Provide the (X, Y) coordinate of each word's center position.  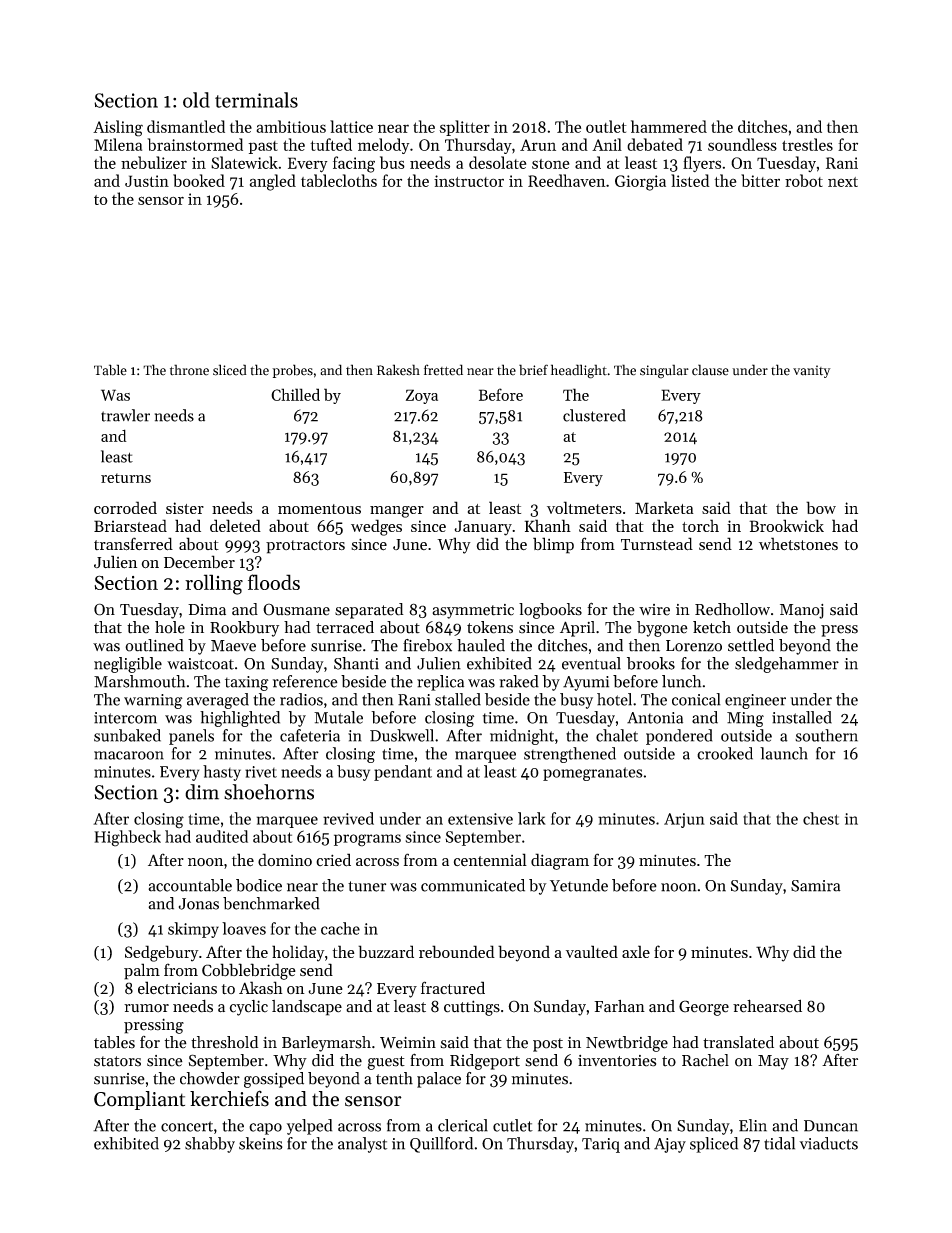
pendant (403, 773)
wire (654, 610)
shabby (210, 1145)
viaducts (828, 1143)
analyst (362, 1145)
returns (126, 478)
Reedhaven (567, 180)
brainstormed (195, 144)
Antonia (655, 718)
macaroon (129, 755)
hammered (669, 126)
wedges (376, 527)
